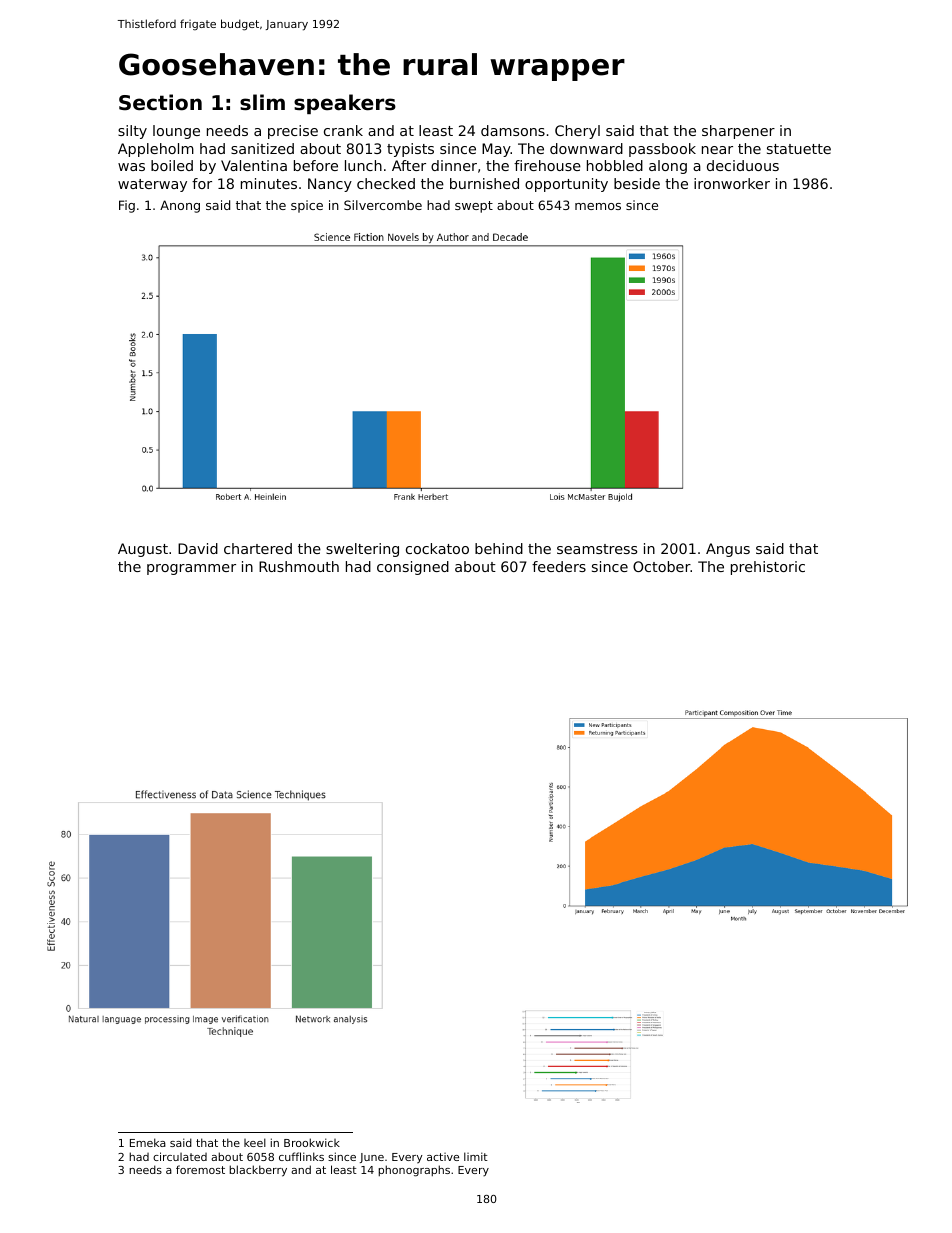  Describe the element at coordinates (474, 207) in the page. I see `swept` at that location.
